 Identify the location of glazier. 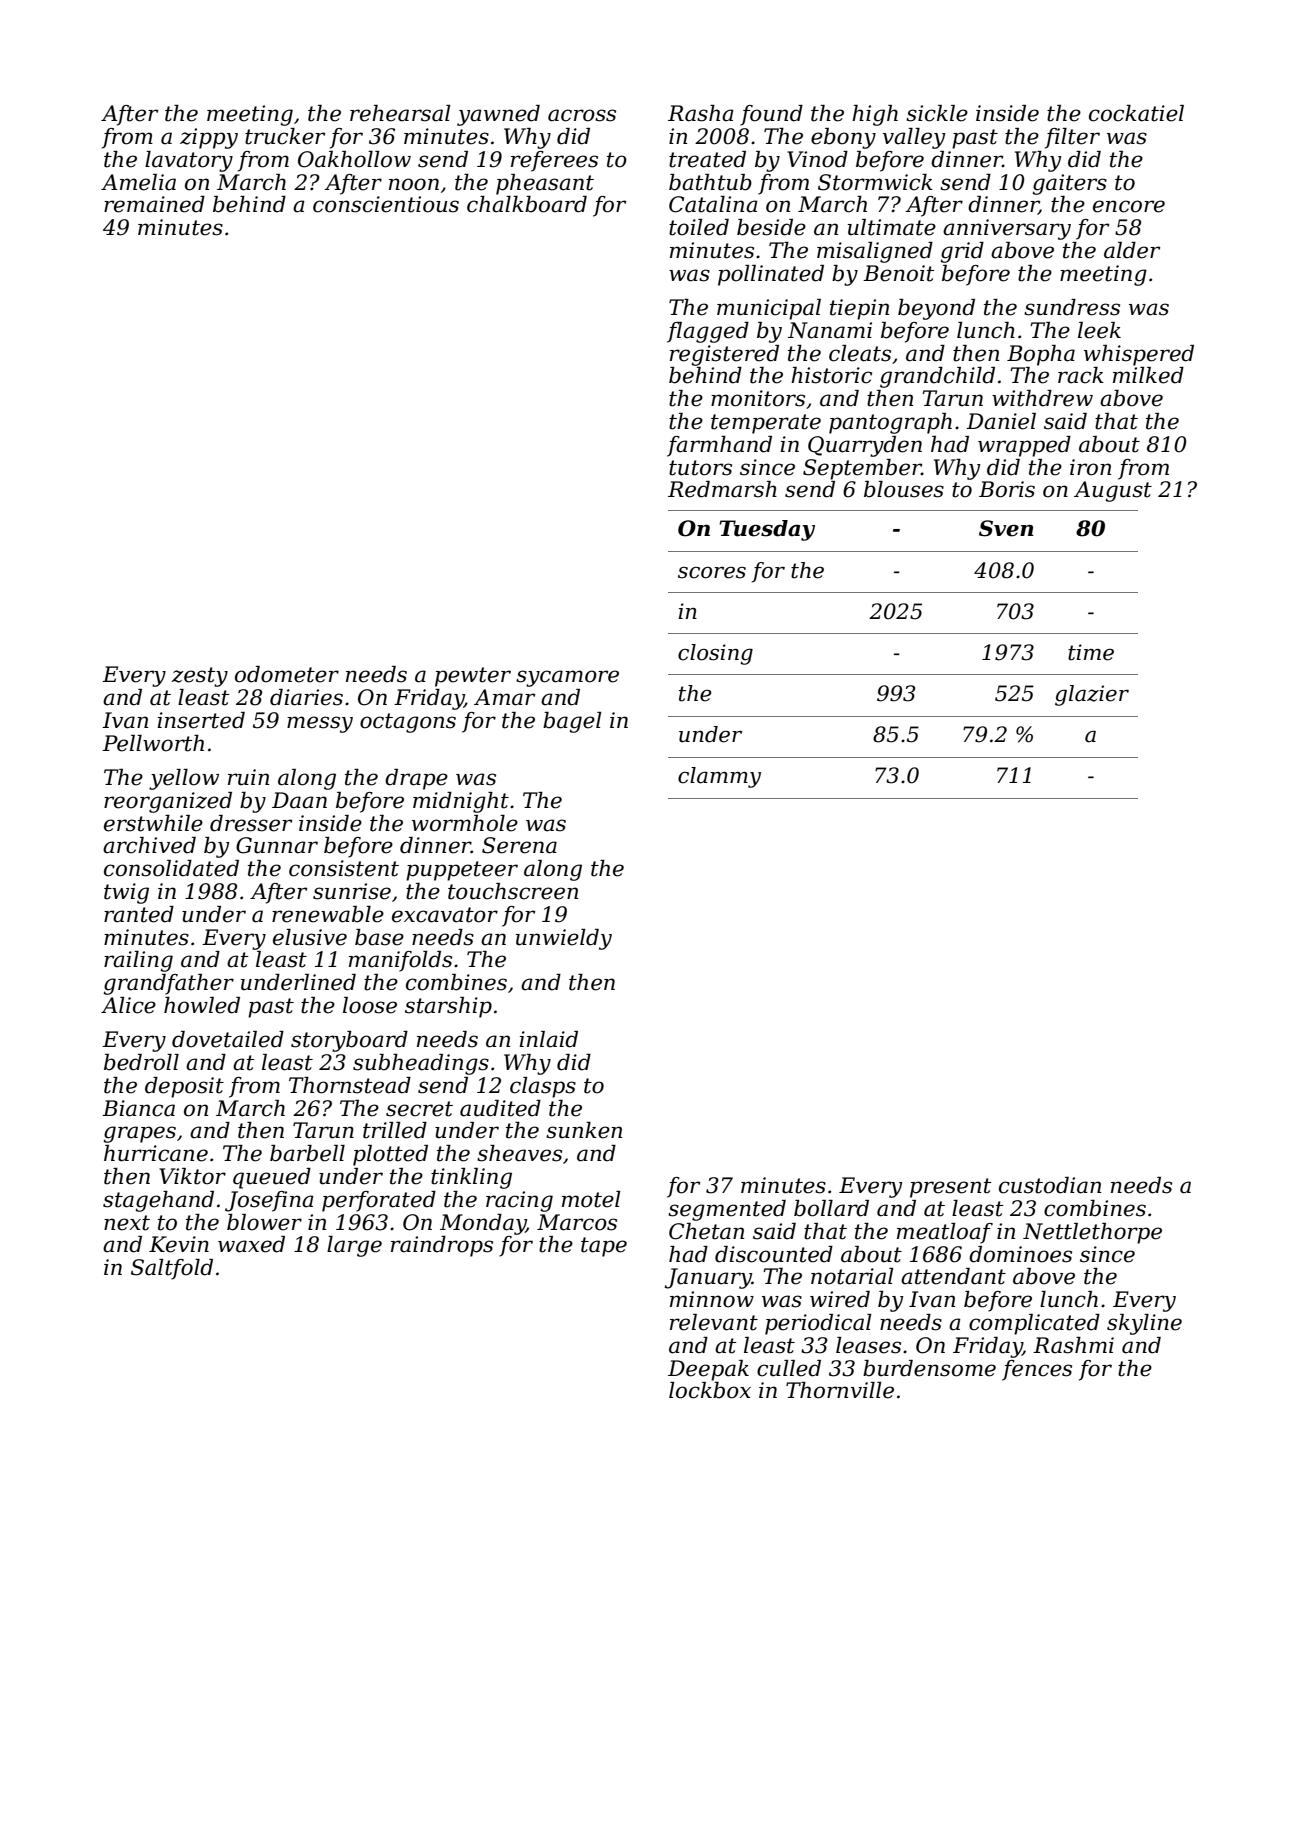
(1092, 695).
